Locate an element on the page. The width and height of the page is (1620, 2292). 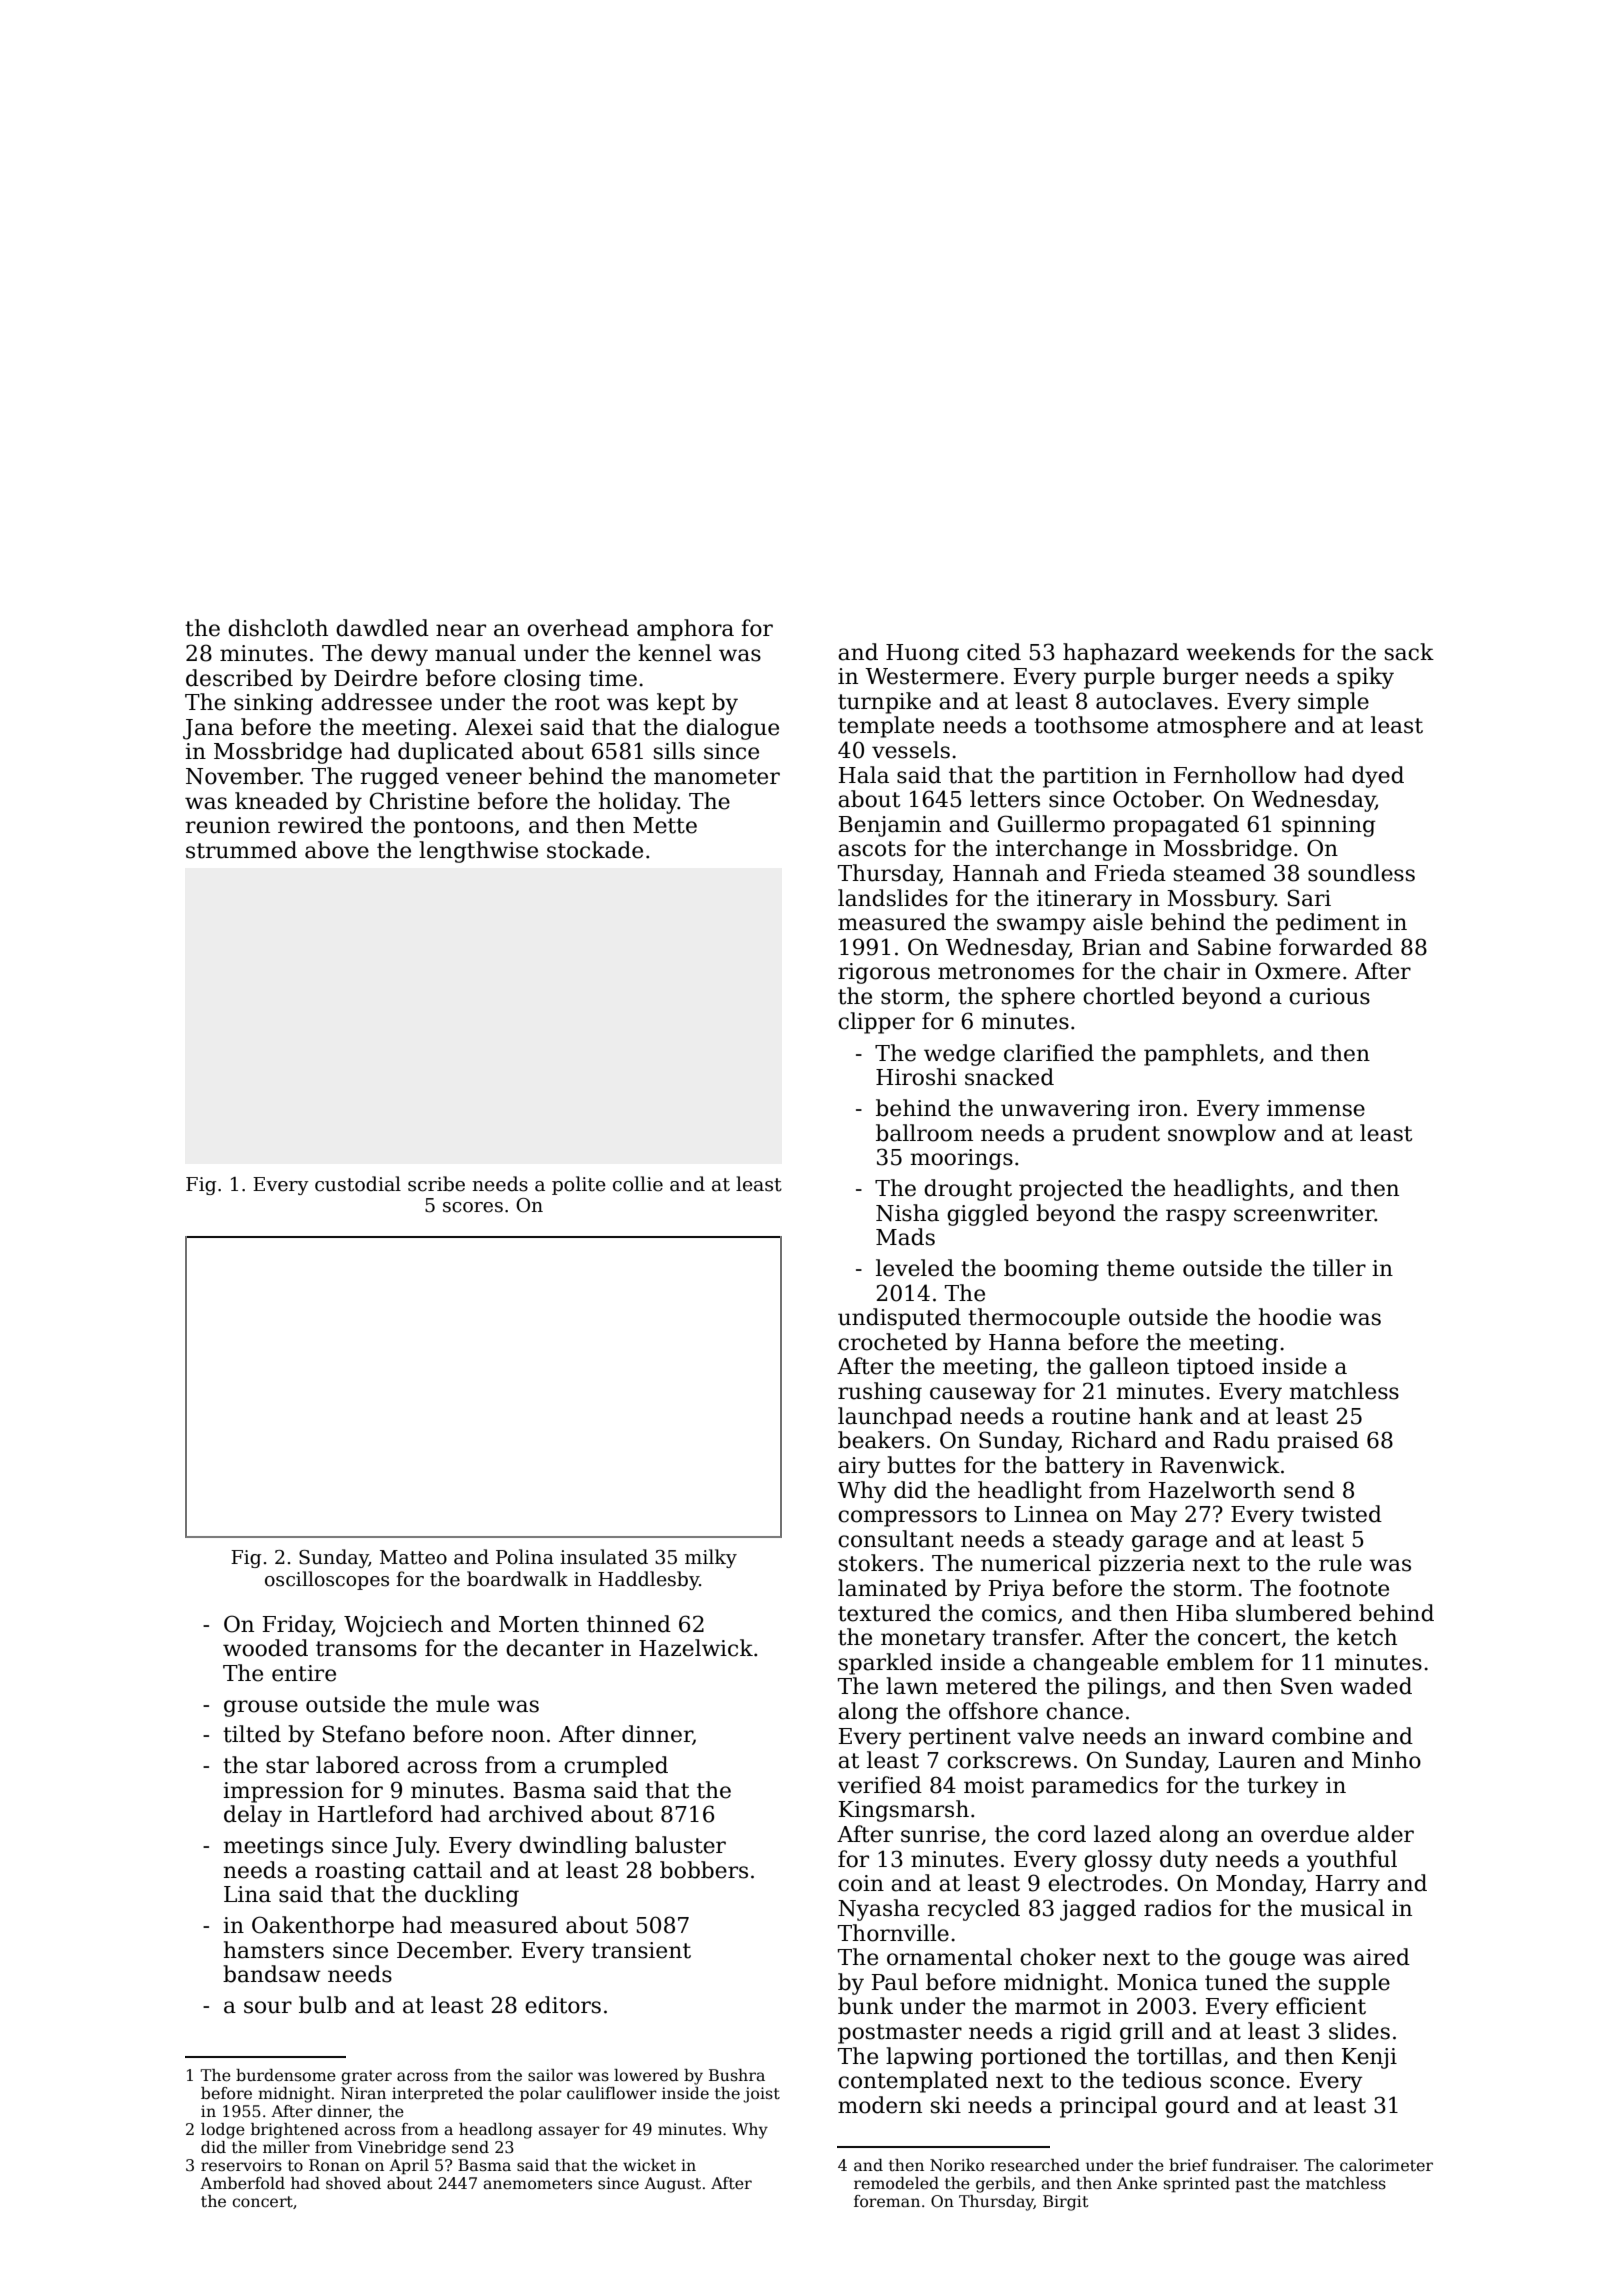
pontoons is located at coordinates (463, 828).
